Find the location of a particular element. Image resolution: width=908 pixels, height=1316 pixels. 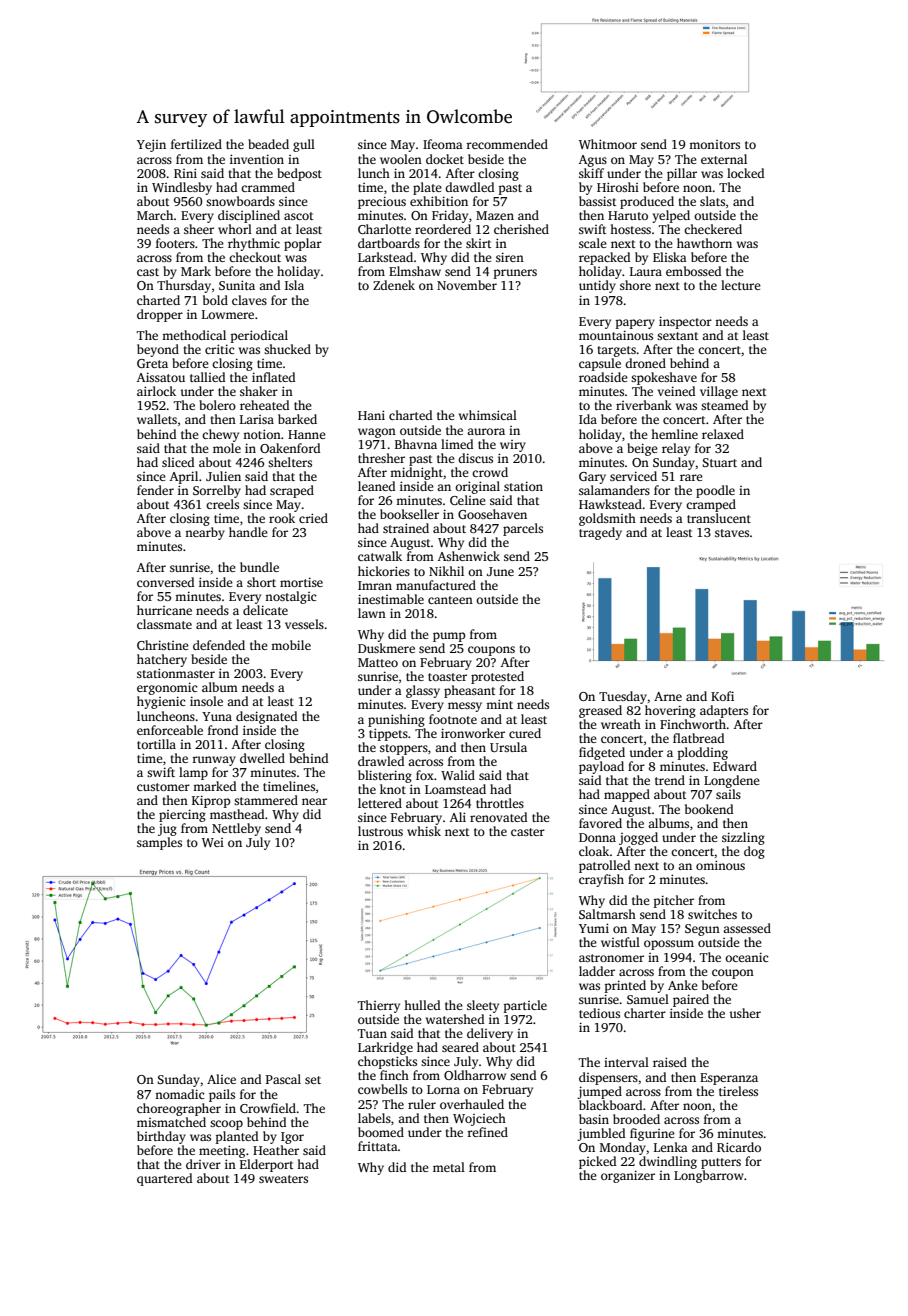

roadside is located at coordinates (603, 377).
